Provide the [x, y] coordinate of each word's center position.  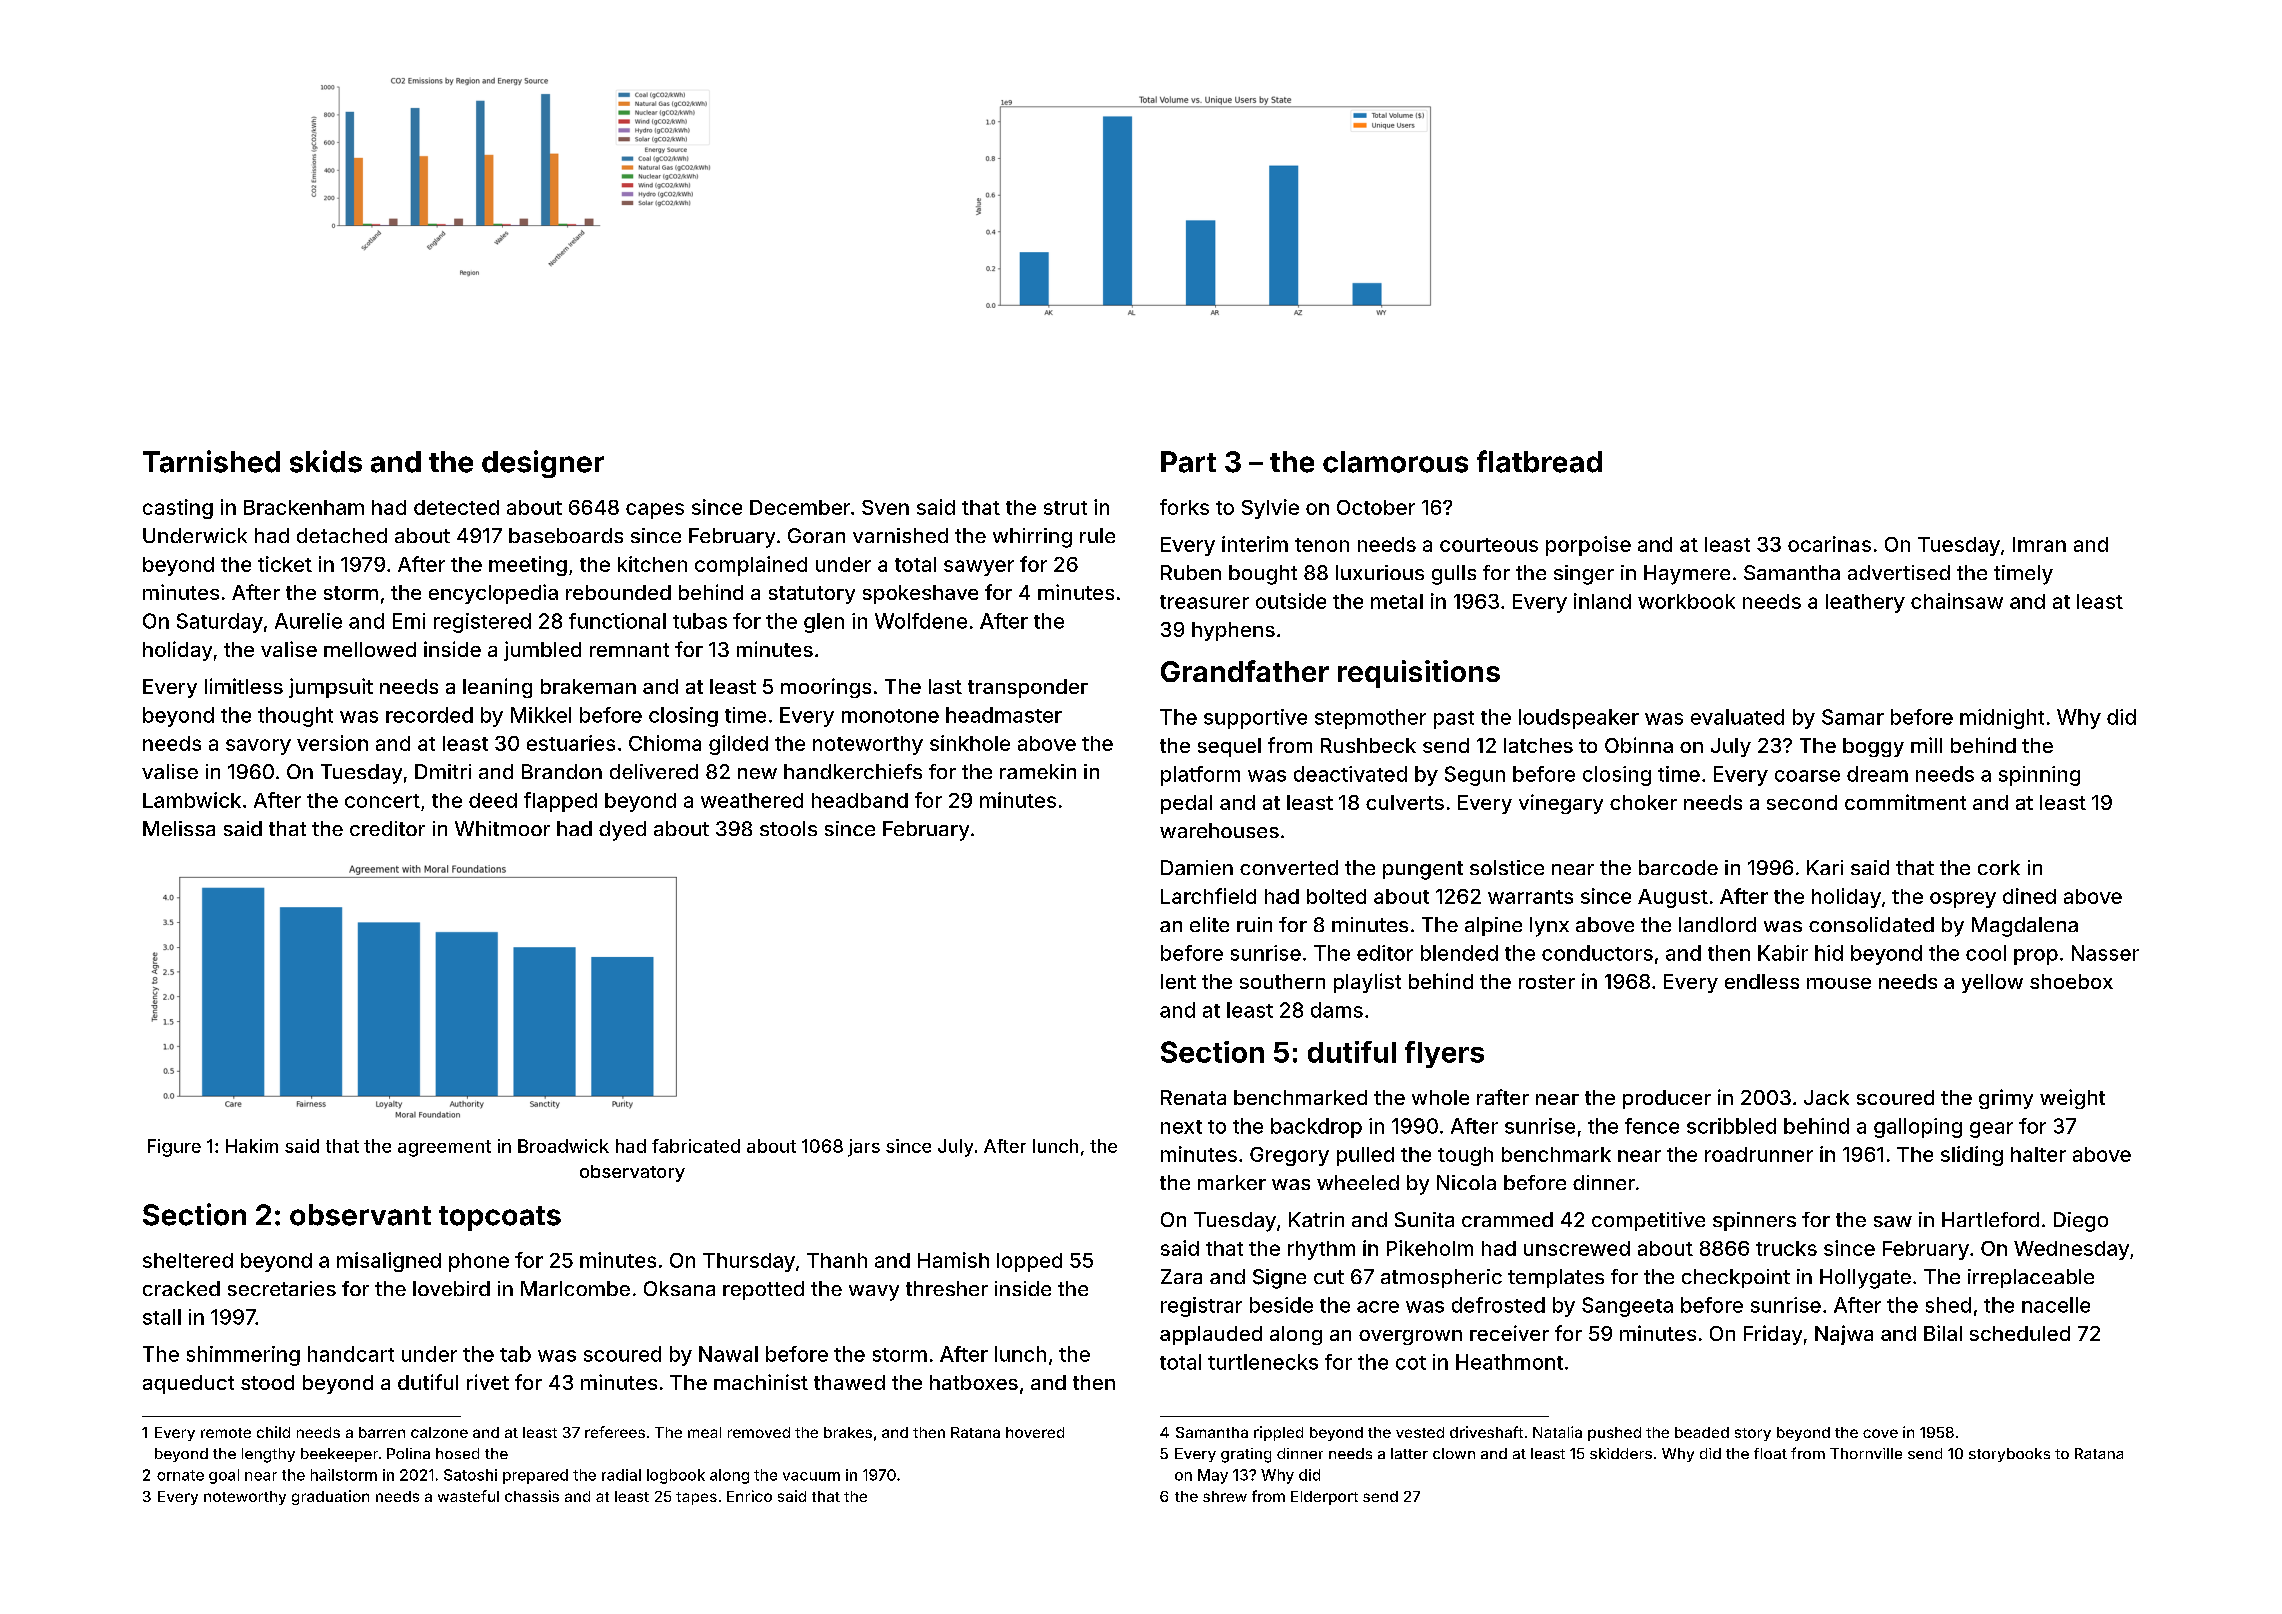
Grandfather [1245, 671]
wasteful [468, 1496]
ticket [285, 564]
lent [1178, 981]
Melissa [179, 828]
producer [1667, 1099]
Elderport [1324, 1498]
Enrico [749, 1496]
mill [1926, 745]
